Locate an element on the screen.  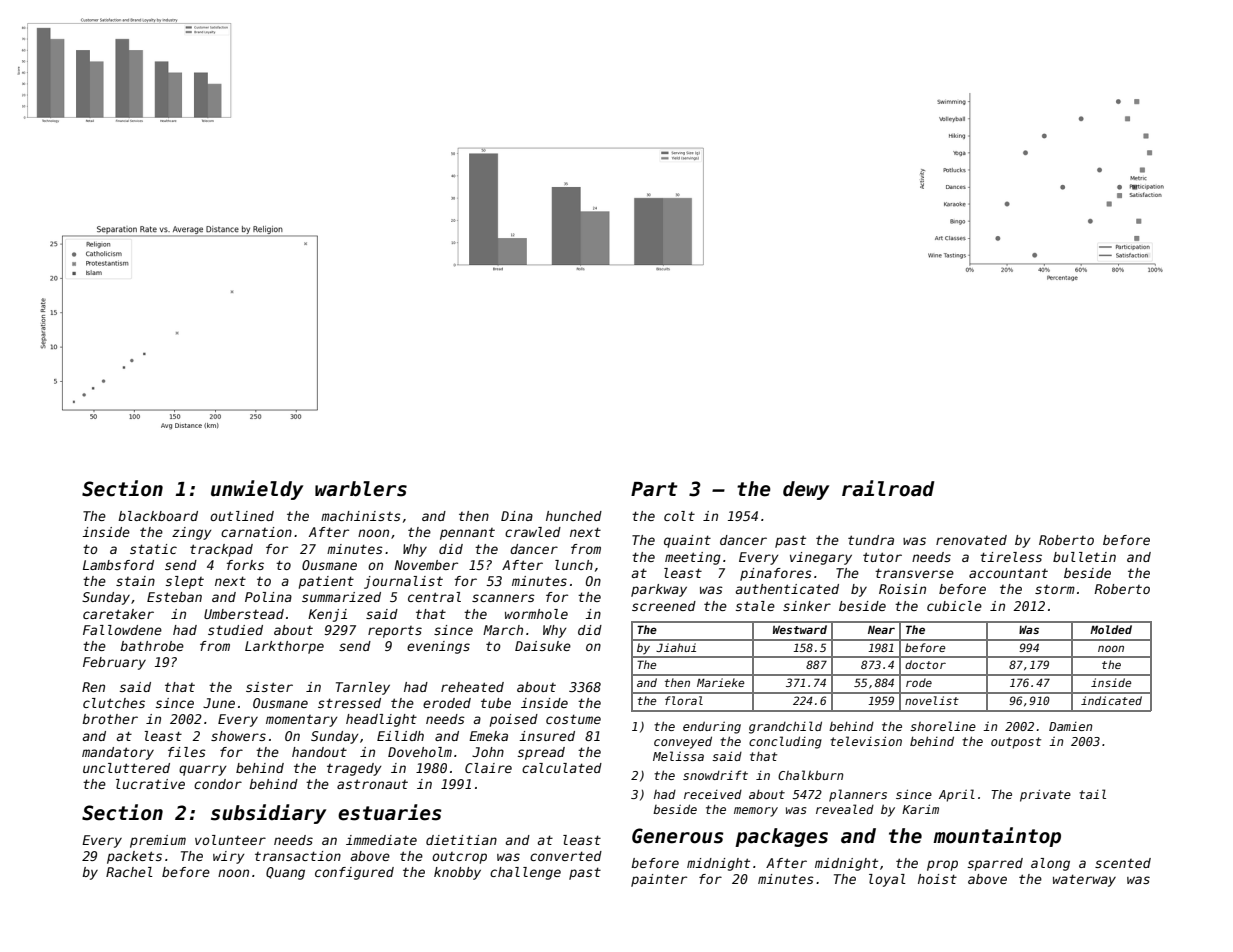
railroad is located at coordinates (888, 488).
